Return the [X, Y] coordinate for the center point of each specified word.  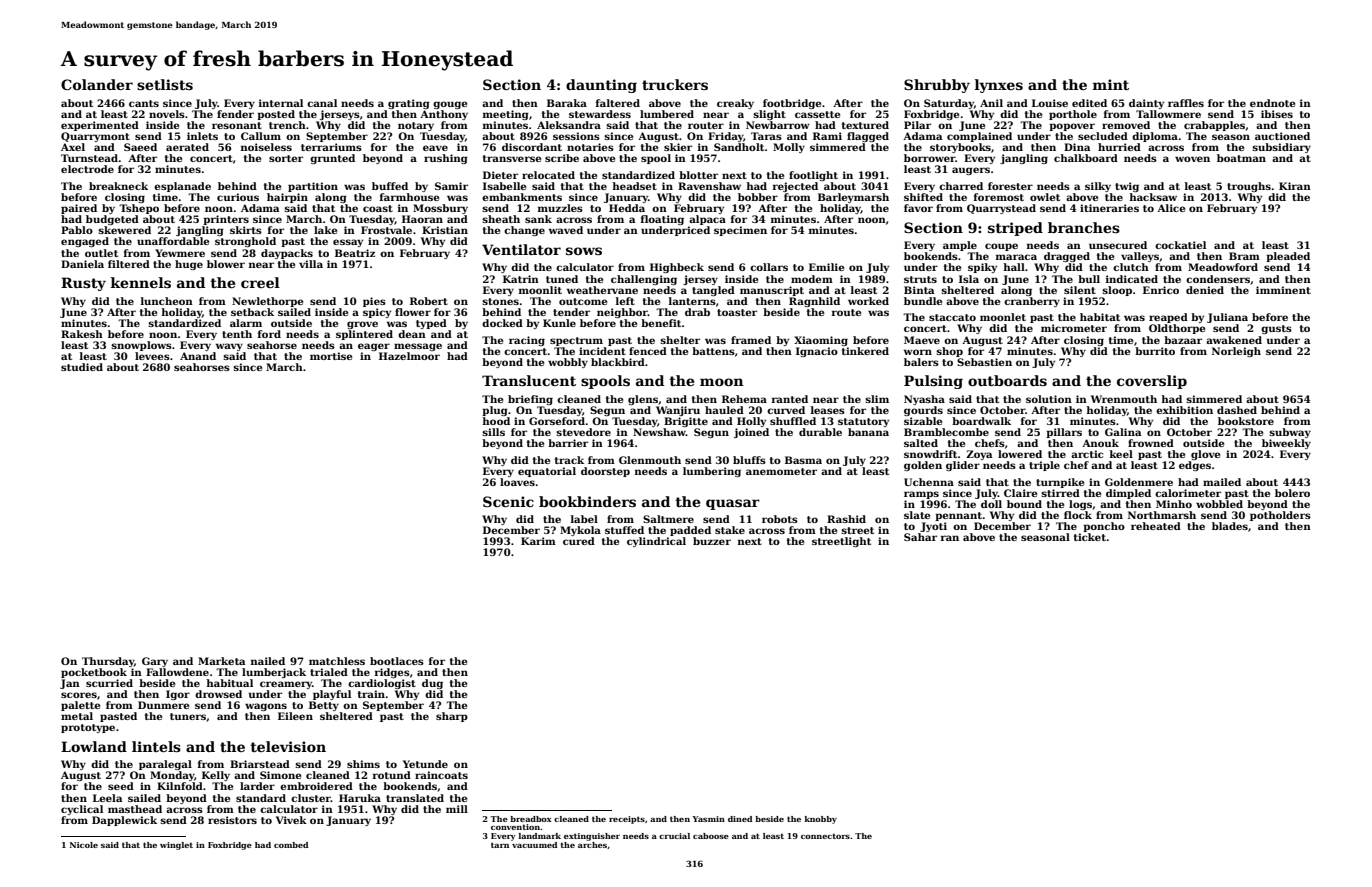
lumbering [712, 472]
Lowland [94, 746]
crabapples [1214, 126]
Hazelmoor [409, 356]
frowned [1151, 443]
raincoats [441, 775]
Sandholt [739, 147]
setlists [165, 84]
